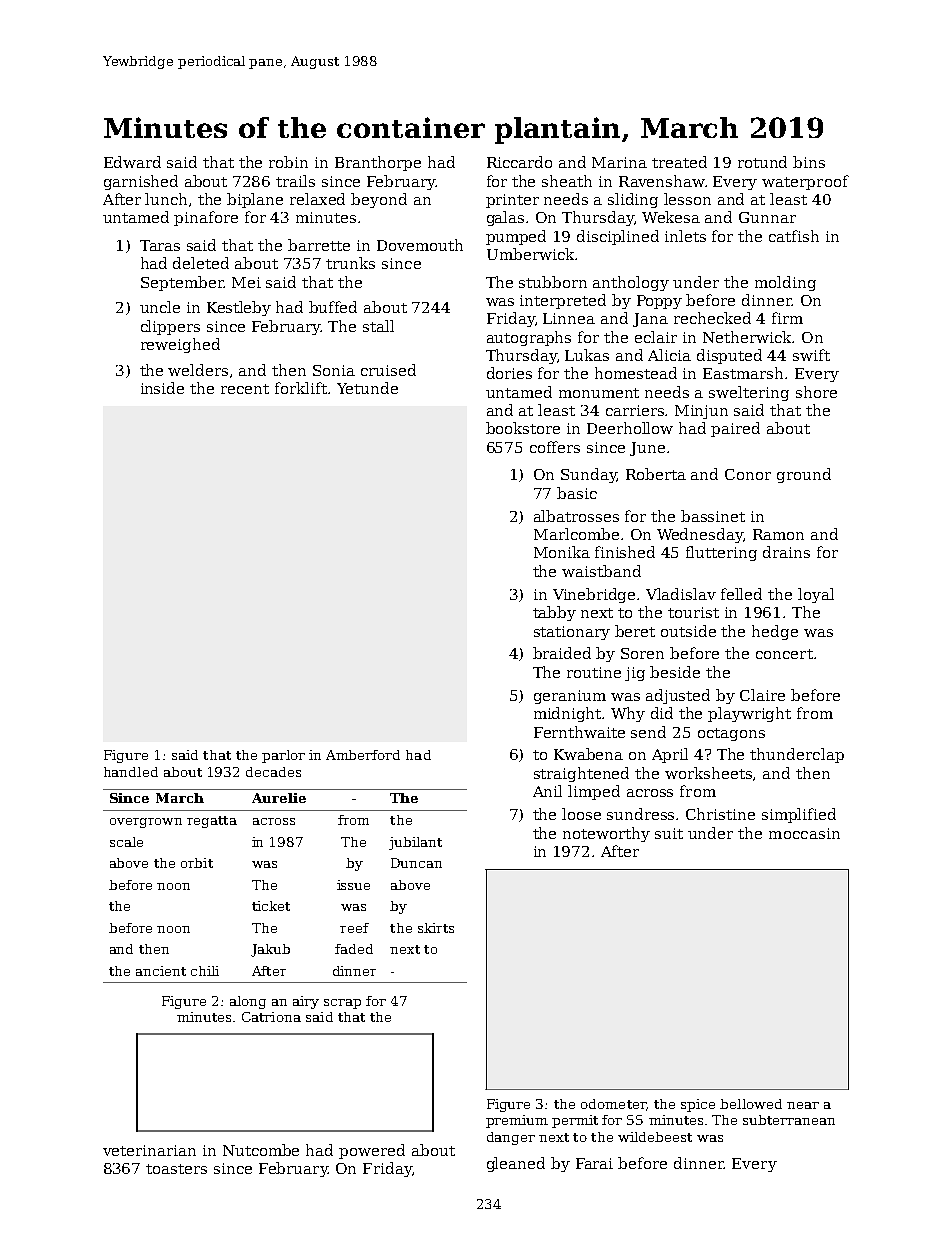  What do you see at coordinates (248, 1002) in the document?
I see `along` at bounding box center [248, 1002].
